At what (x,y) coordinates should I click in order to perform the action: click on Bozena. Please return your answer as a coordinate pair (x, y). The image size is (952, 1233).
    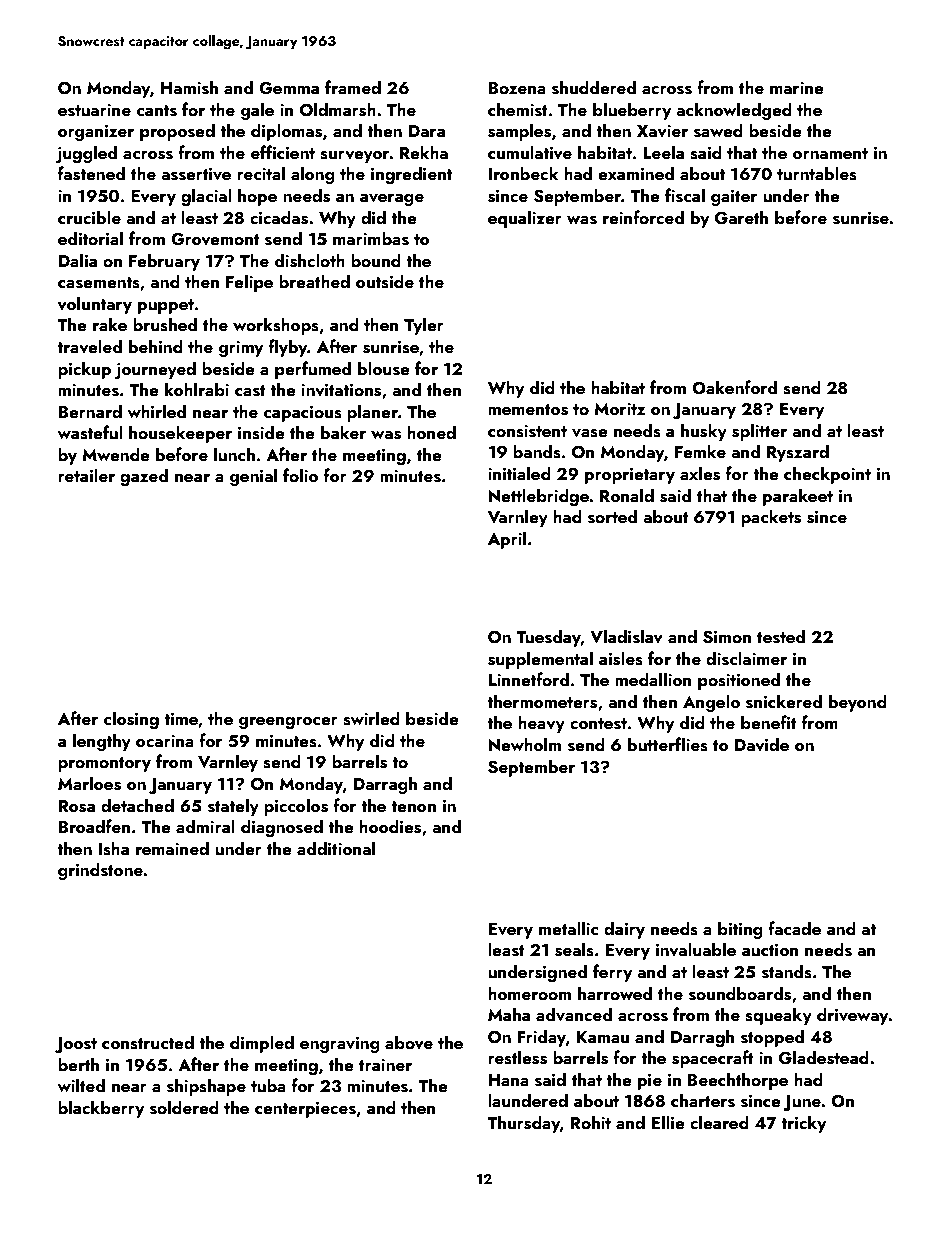
    Looking at the image, I should click on (517, 88).
